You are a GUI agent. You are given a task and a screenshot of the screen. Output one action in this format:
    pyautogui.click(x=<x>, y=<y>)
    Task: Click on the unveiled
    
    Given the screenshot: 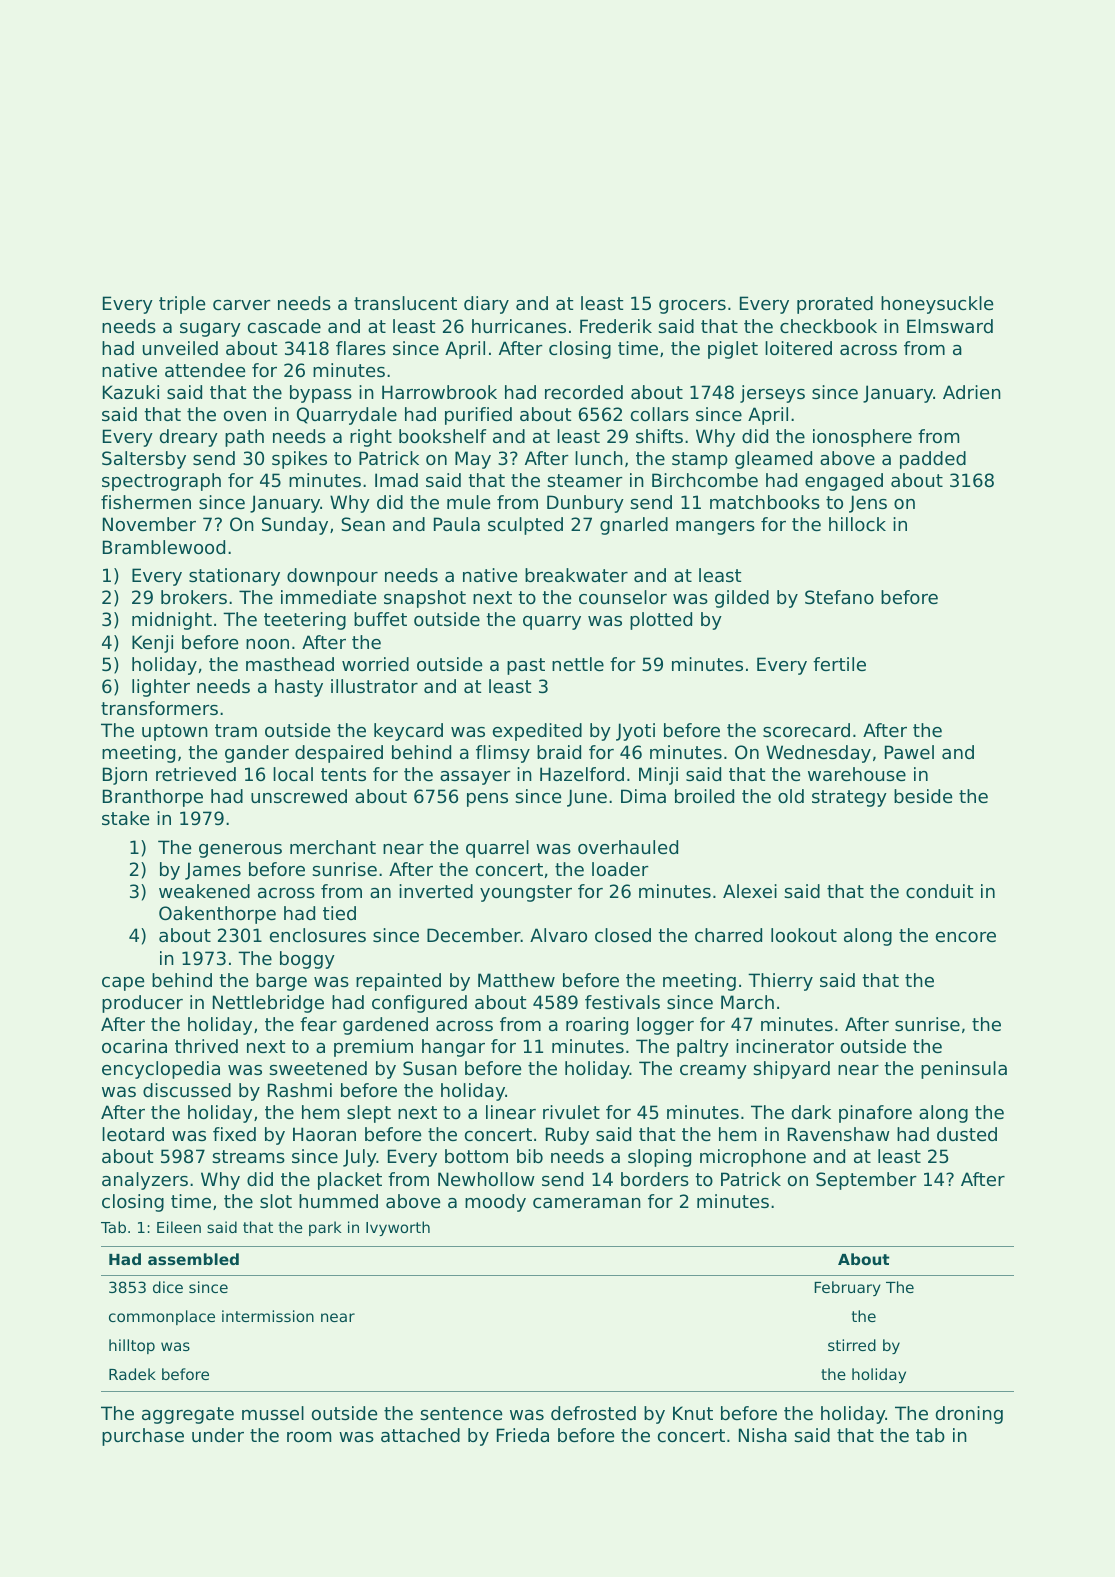 What is the action you would take?
    pyautogui.click(x=180, y=348)
